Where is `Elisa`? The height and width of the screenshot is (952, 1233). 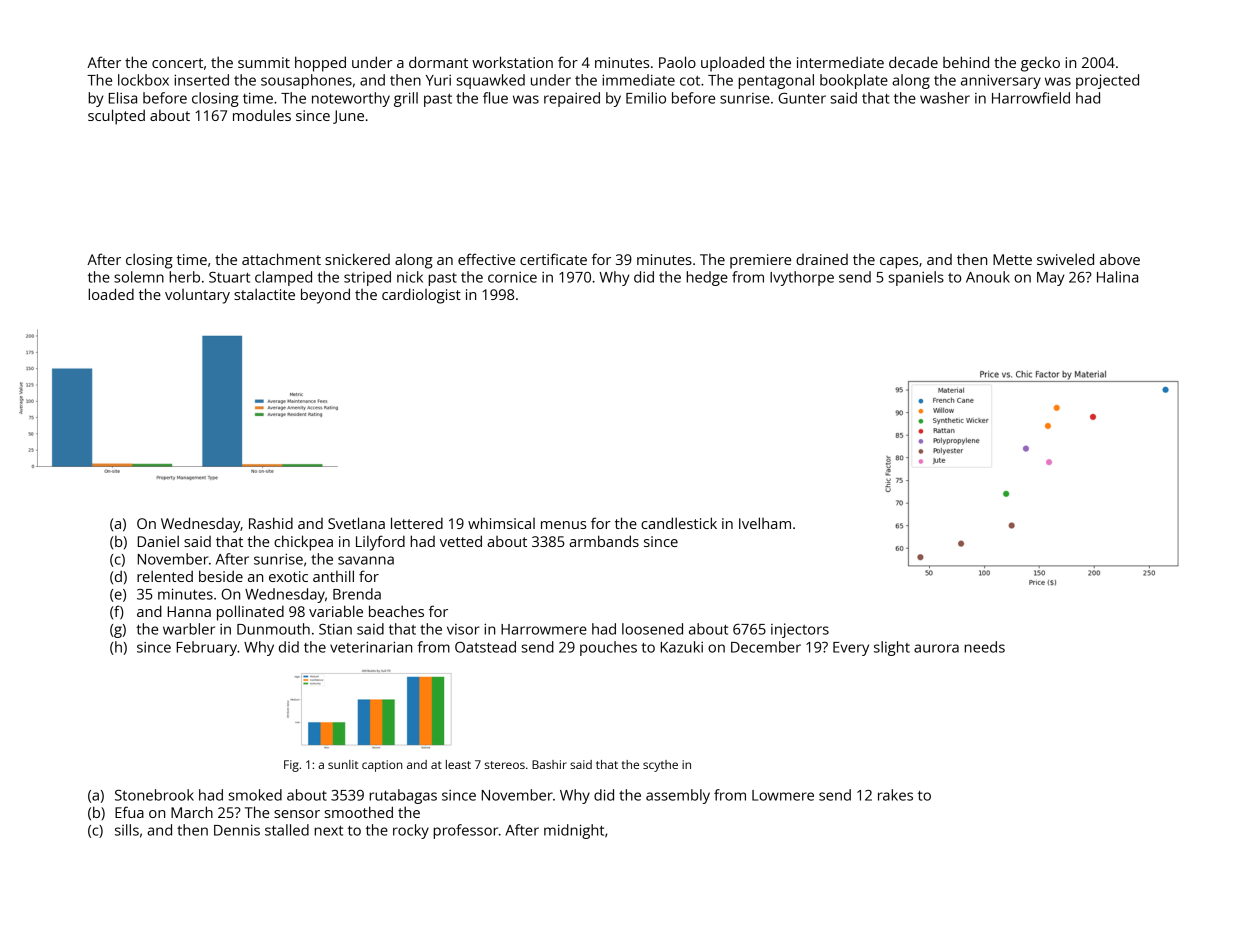
Elisa is located at coordinates (123, 98).
